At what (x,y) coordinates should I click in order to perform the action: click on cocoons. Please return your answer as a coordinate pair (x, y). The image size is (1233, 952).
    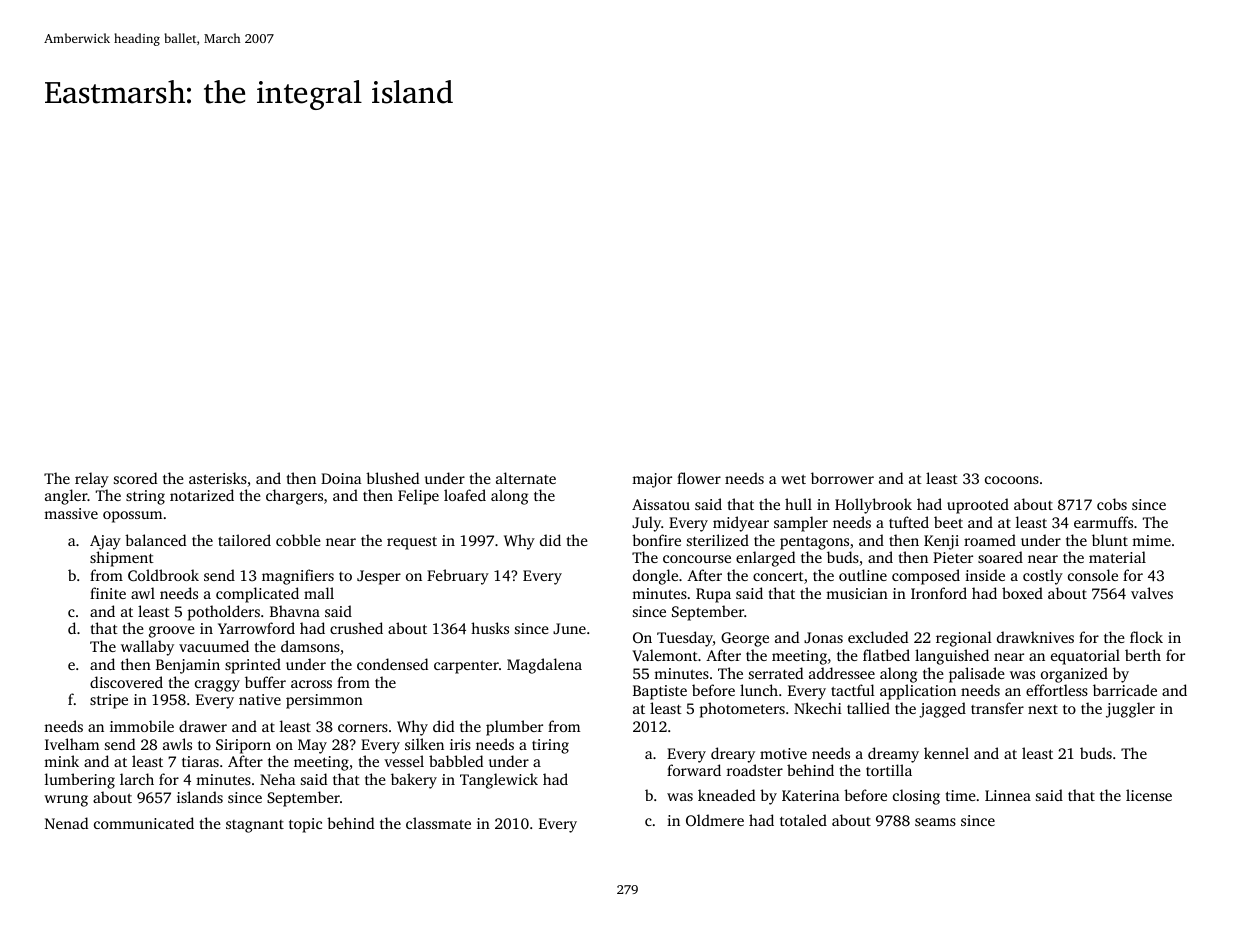
    Looking at the image, I should click on (1012, 480).
